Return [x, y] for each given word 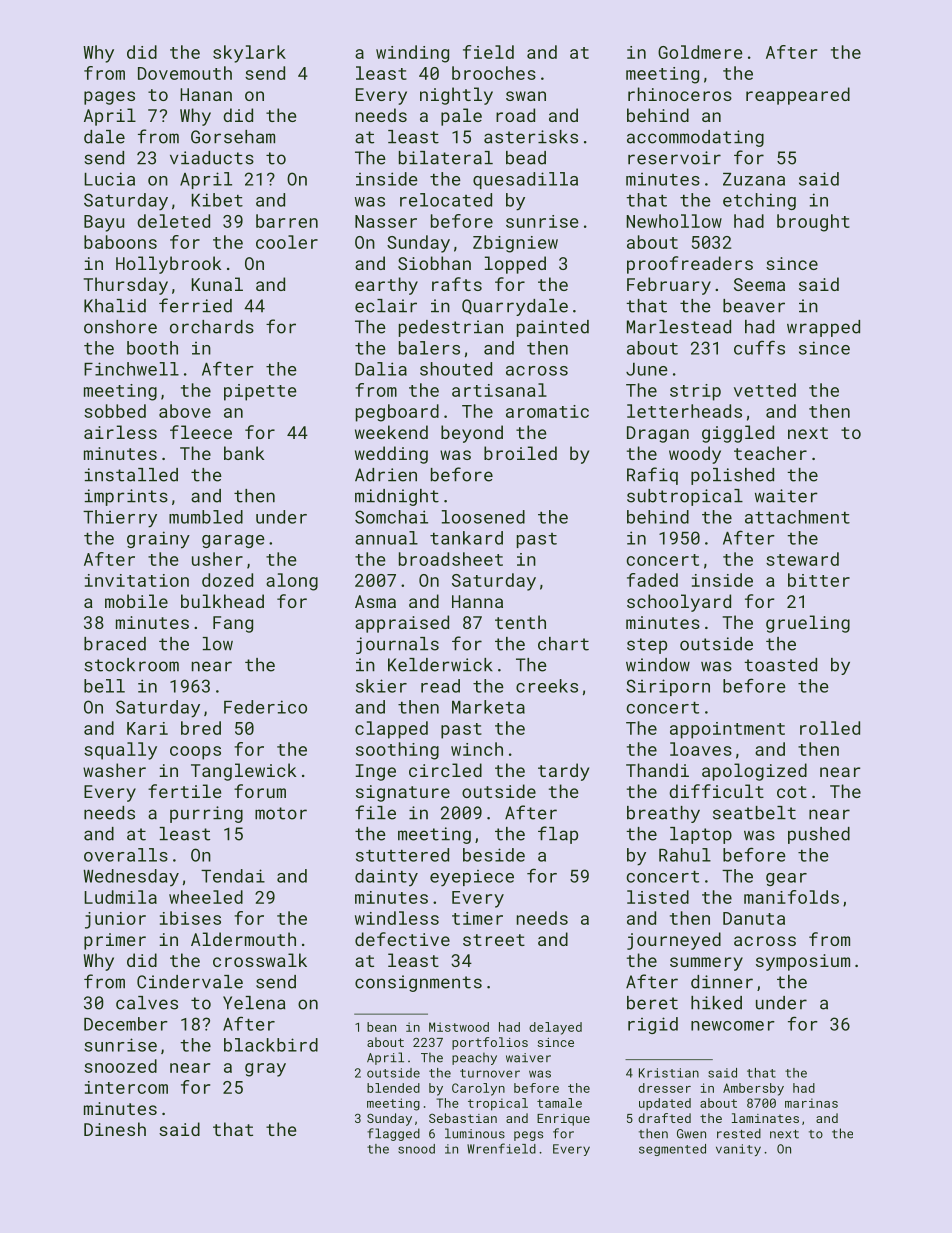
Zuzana [754, 179]
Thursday [125, 286]
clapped [391, 730]
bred [201, 728]
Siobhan [434, 263]
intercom [126, 1087]
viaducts [212, 158]
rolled [830, 728]
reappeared [798, 96]
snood [416, 1149]
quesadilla [525, 180]
